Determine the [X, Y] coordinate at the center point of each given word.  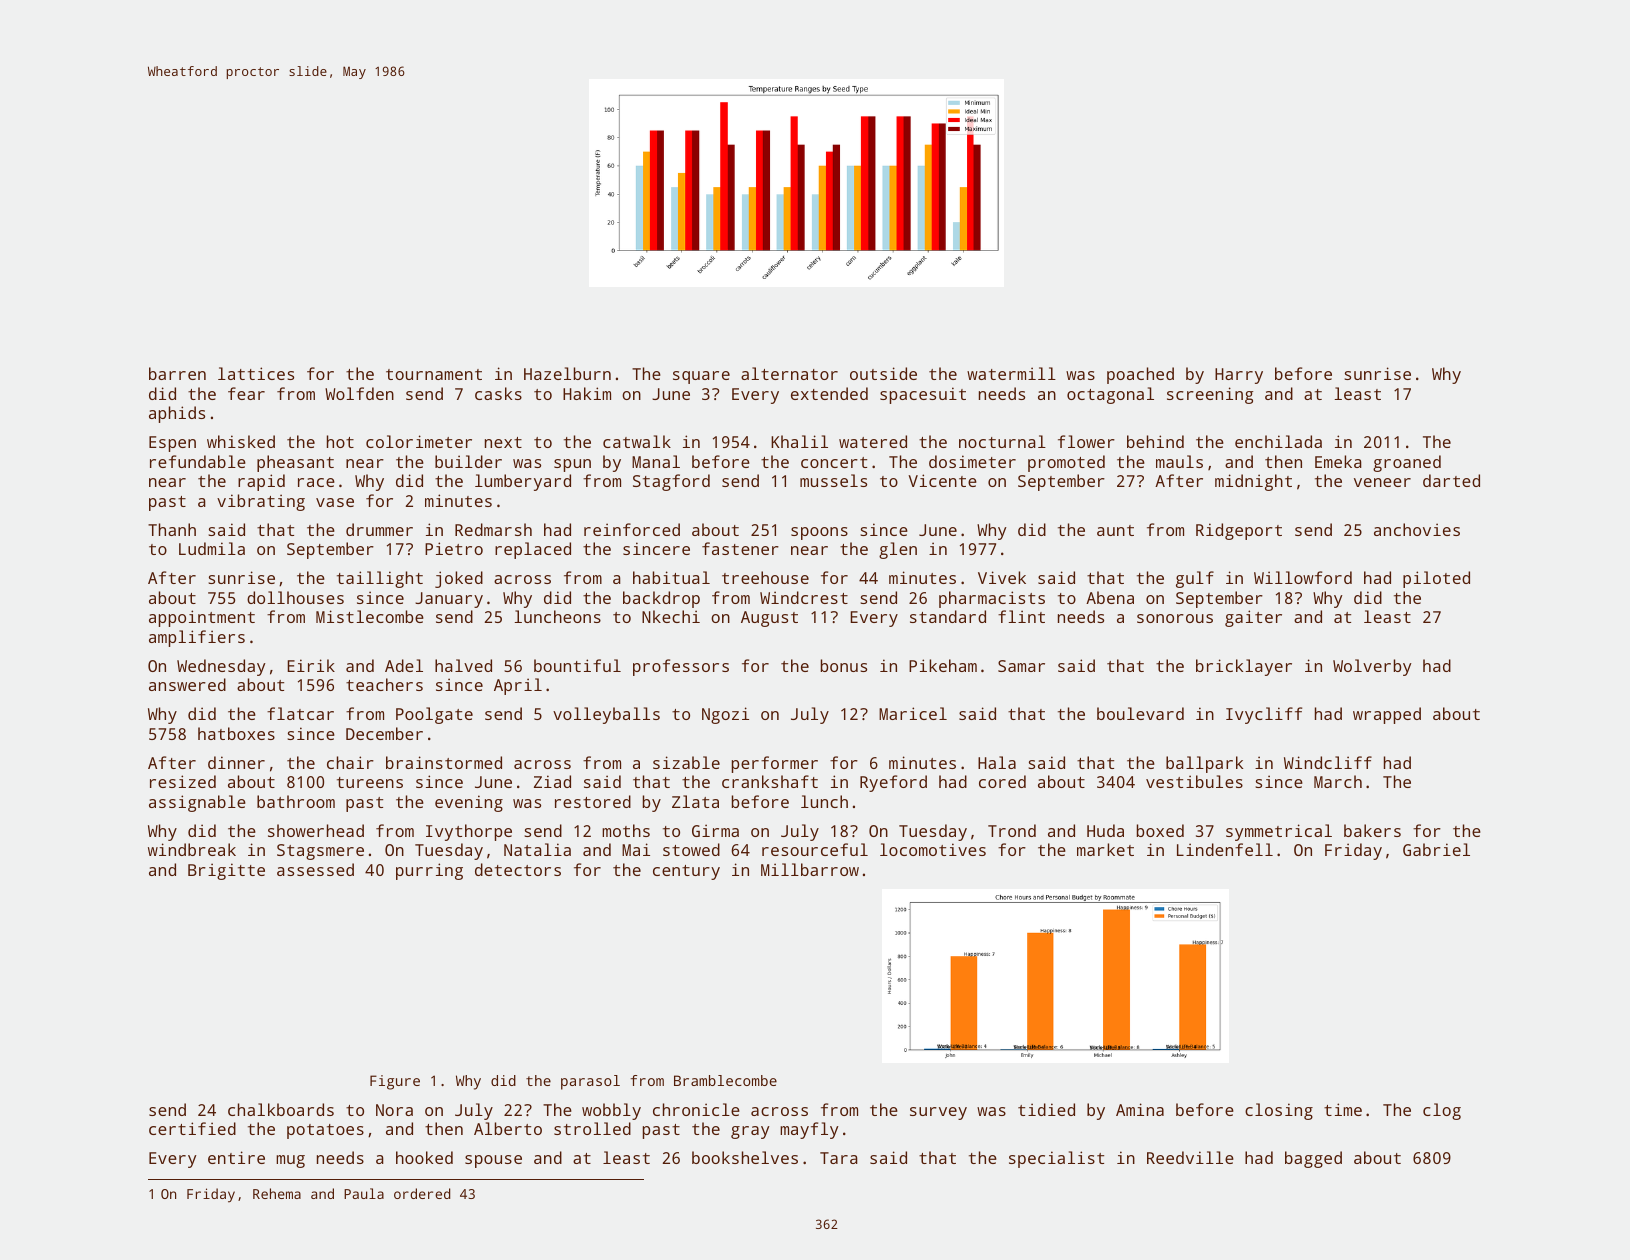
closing [1279, 1111]
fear [246, 393]
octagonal [1110, 395]
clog [1442, 1111]
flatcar [300, 713]
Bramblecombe [725, 1080]
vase [335, 502]
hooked [424, 1157]
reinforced [632, 529]
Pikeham [943, 665]
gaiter [1253, 618]
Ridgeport [1239, 531]
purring [429, 871]
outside [883, 373]
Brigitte [226, 871]
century [686, 872]
